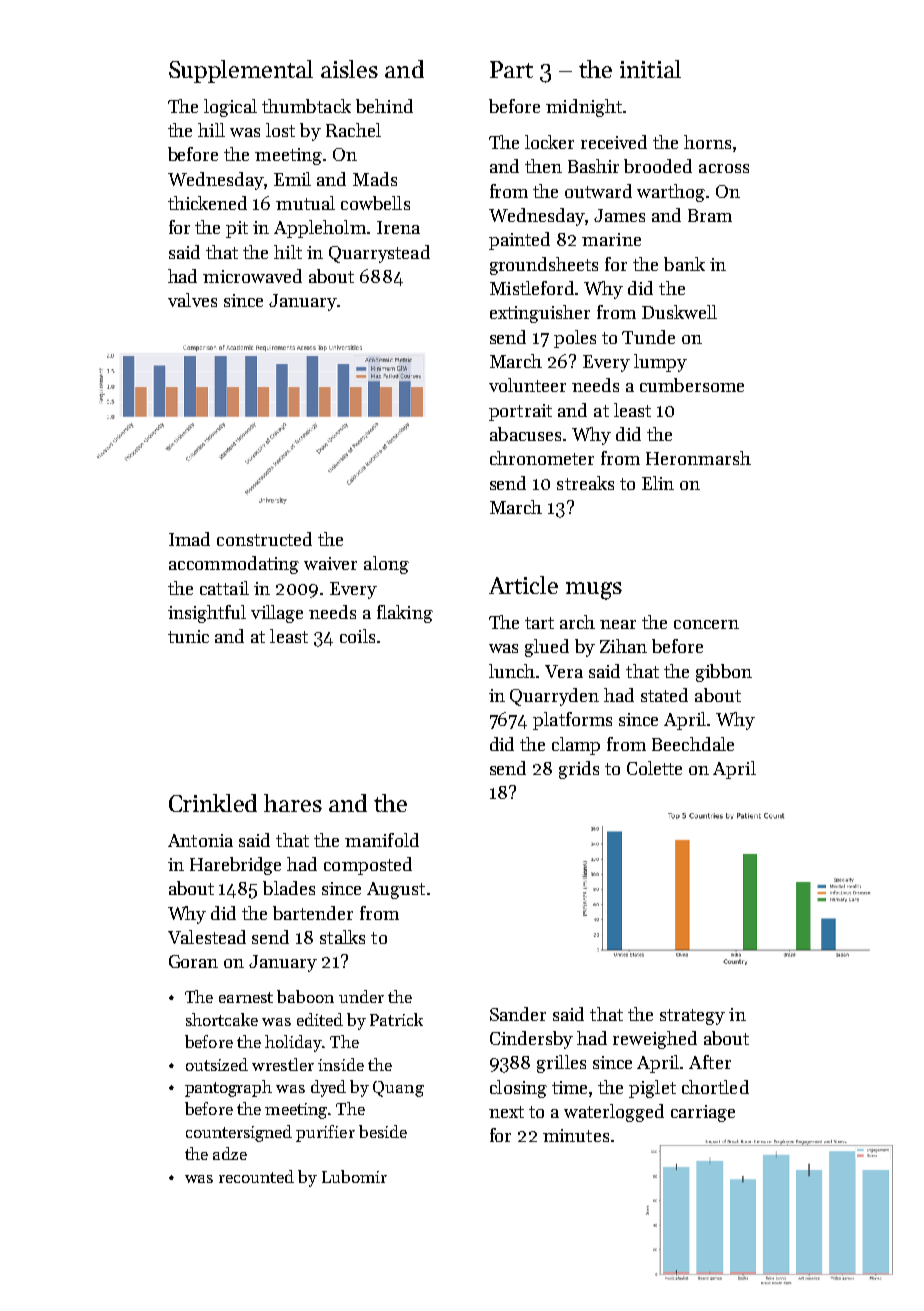 This screenshot has width=924, height=1311. What do you see at coordinates (576, 1135) in the screenshot?
I see `minutes` at bounding box center [576, 1135].
